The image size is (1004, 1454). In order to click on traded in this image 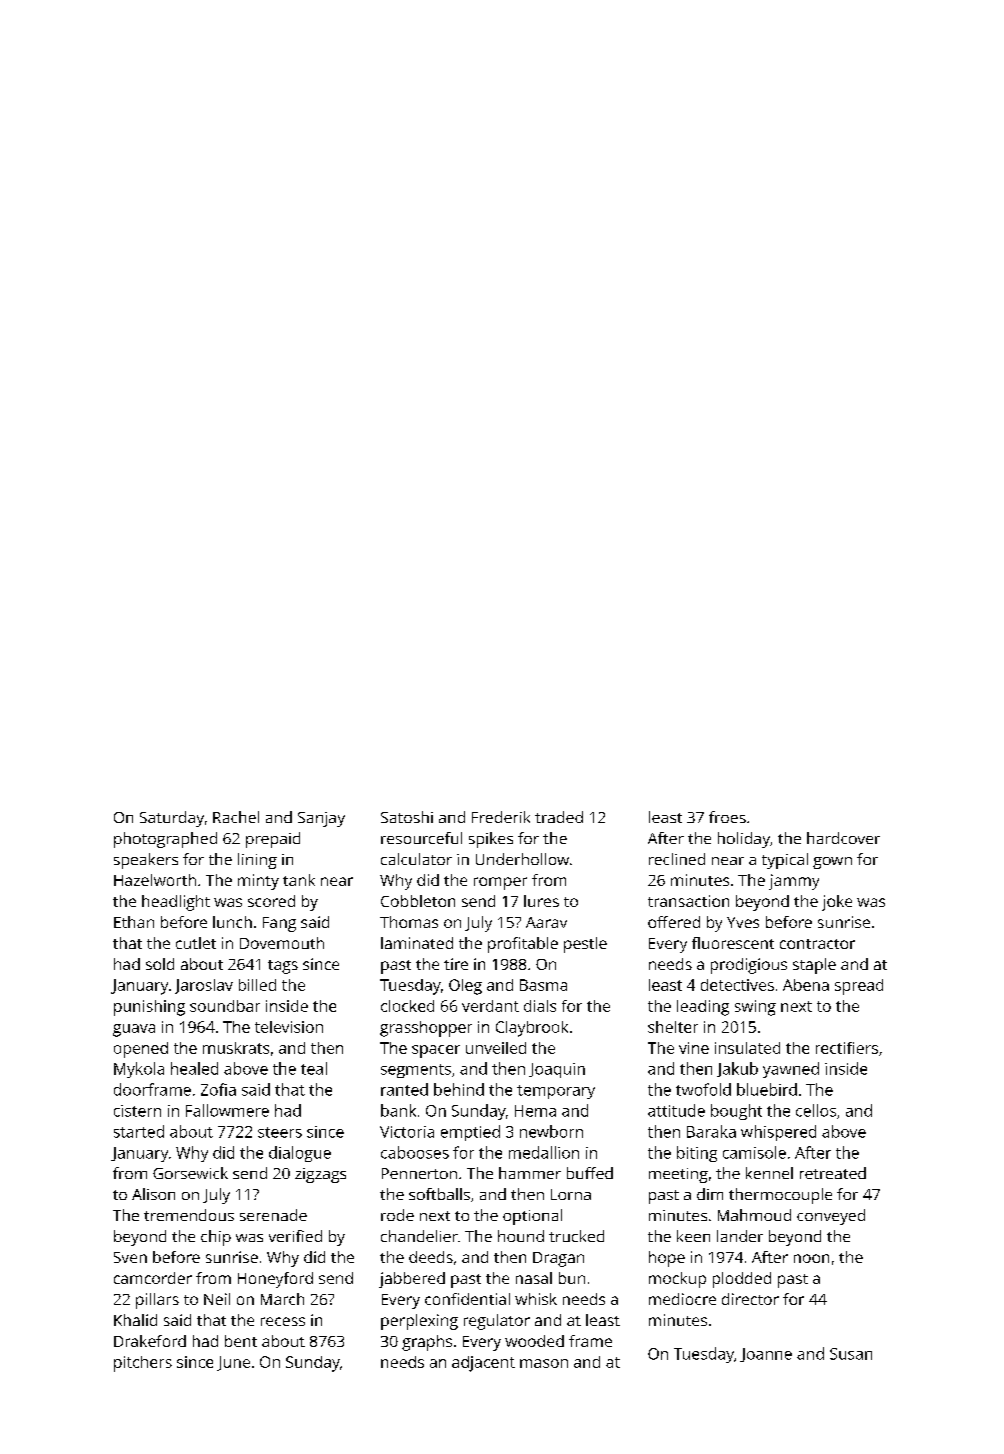, I will do `click(559, 817)`.
